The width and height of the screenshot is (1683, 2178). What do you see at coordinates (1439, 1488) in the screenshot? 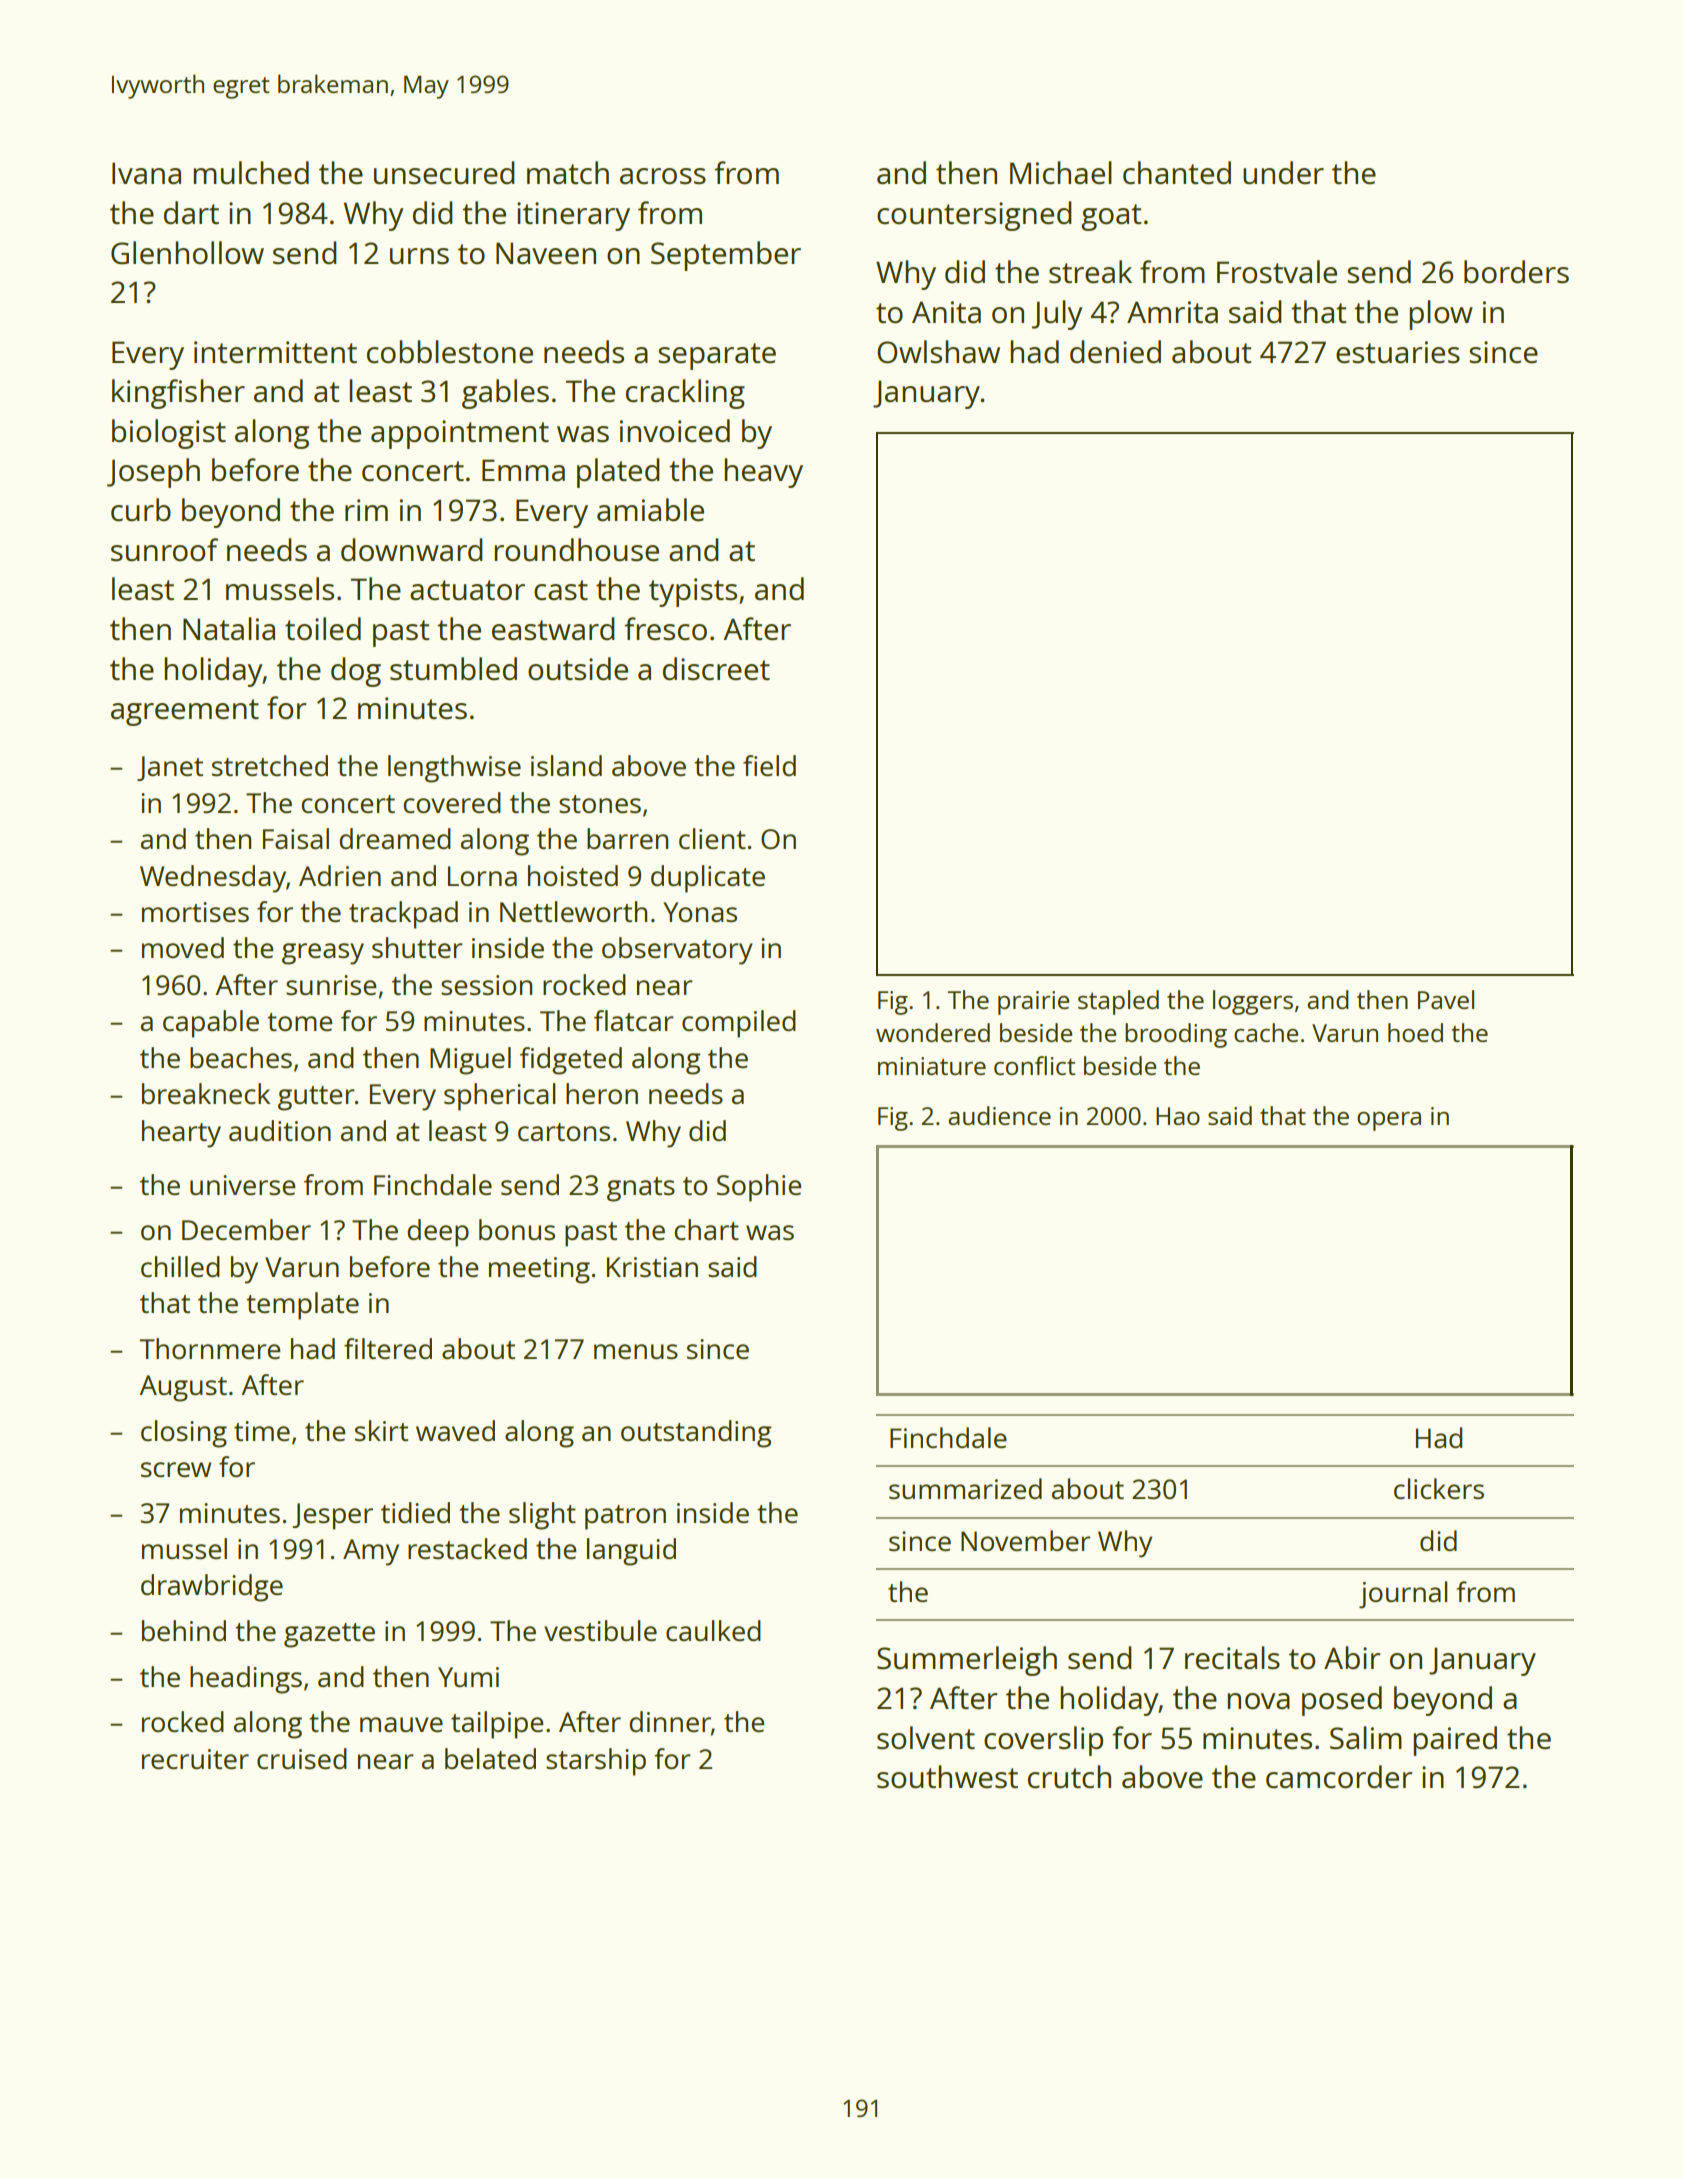
I see `clickers` at bounding box center [1439, 1488].
